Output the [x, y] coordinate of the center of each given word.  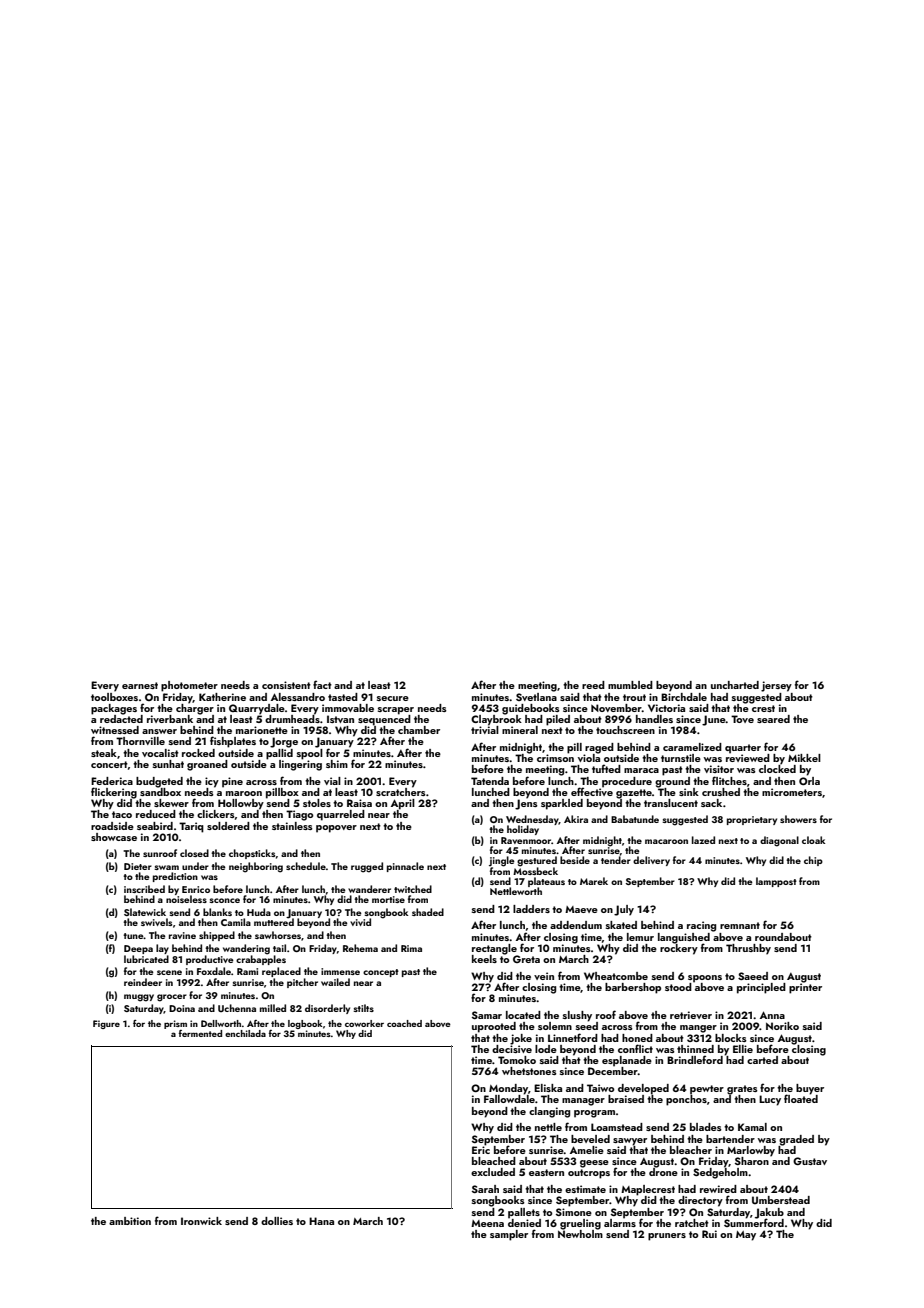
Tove [742, 719]
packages [114, 709]
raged [599, 748]
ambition [130, 1221]
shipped [217, 936]
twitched [413, 889]
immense [340, 971]
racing [701, 926]
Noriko [782, 1026]
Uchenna [237, 1008]
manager [583, 1102]
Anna [772, 1015]
